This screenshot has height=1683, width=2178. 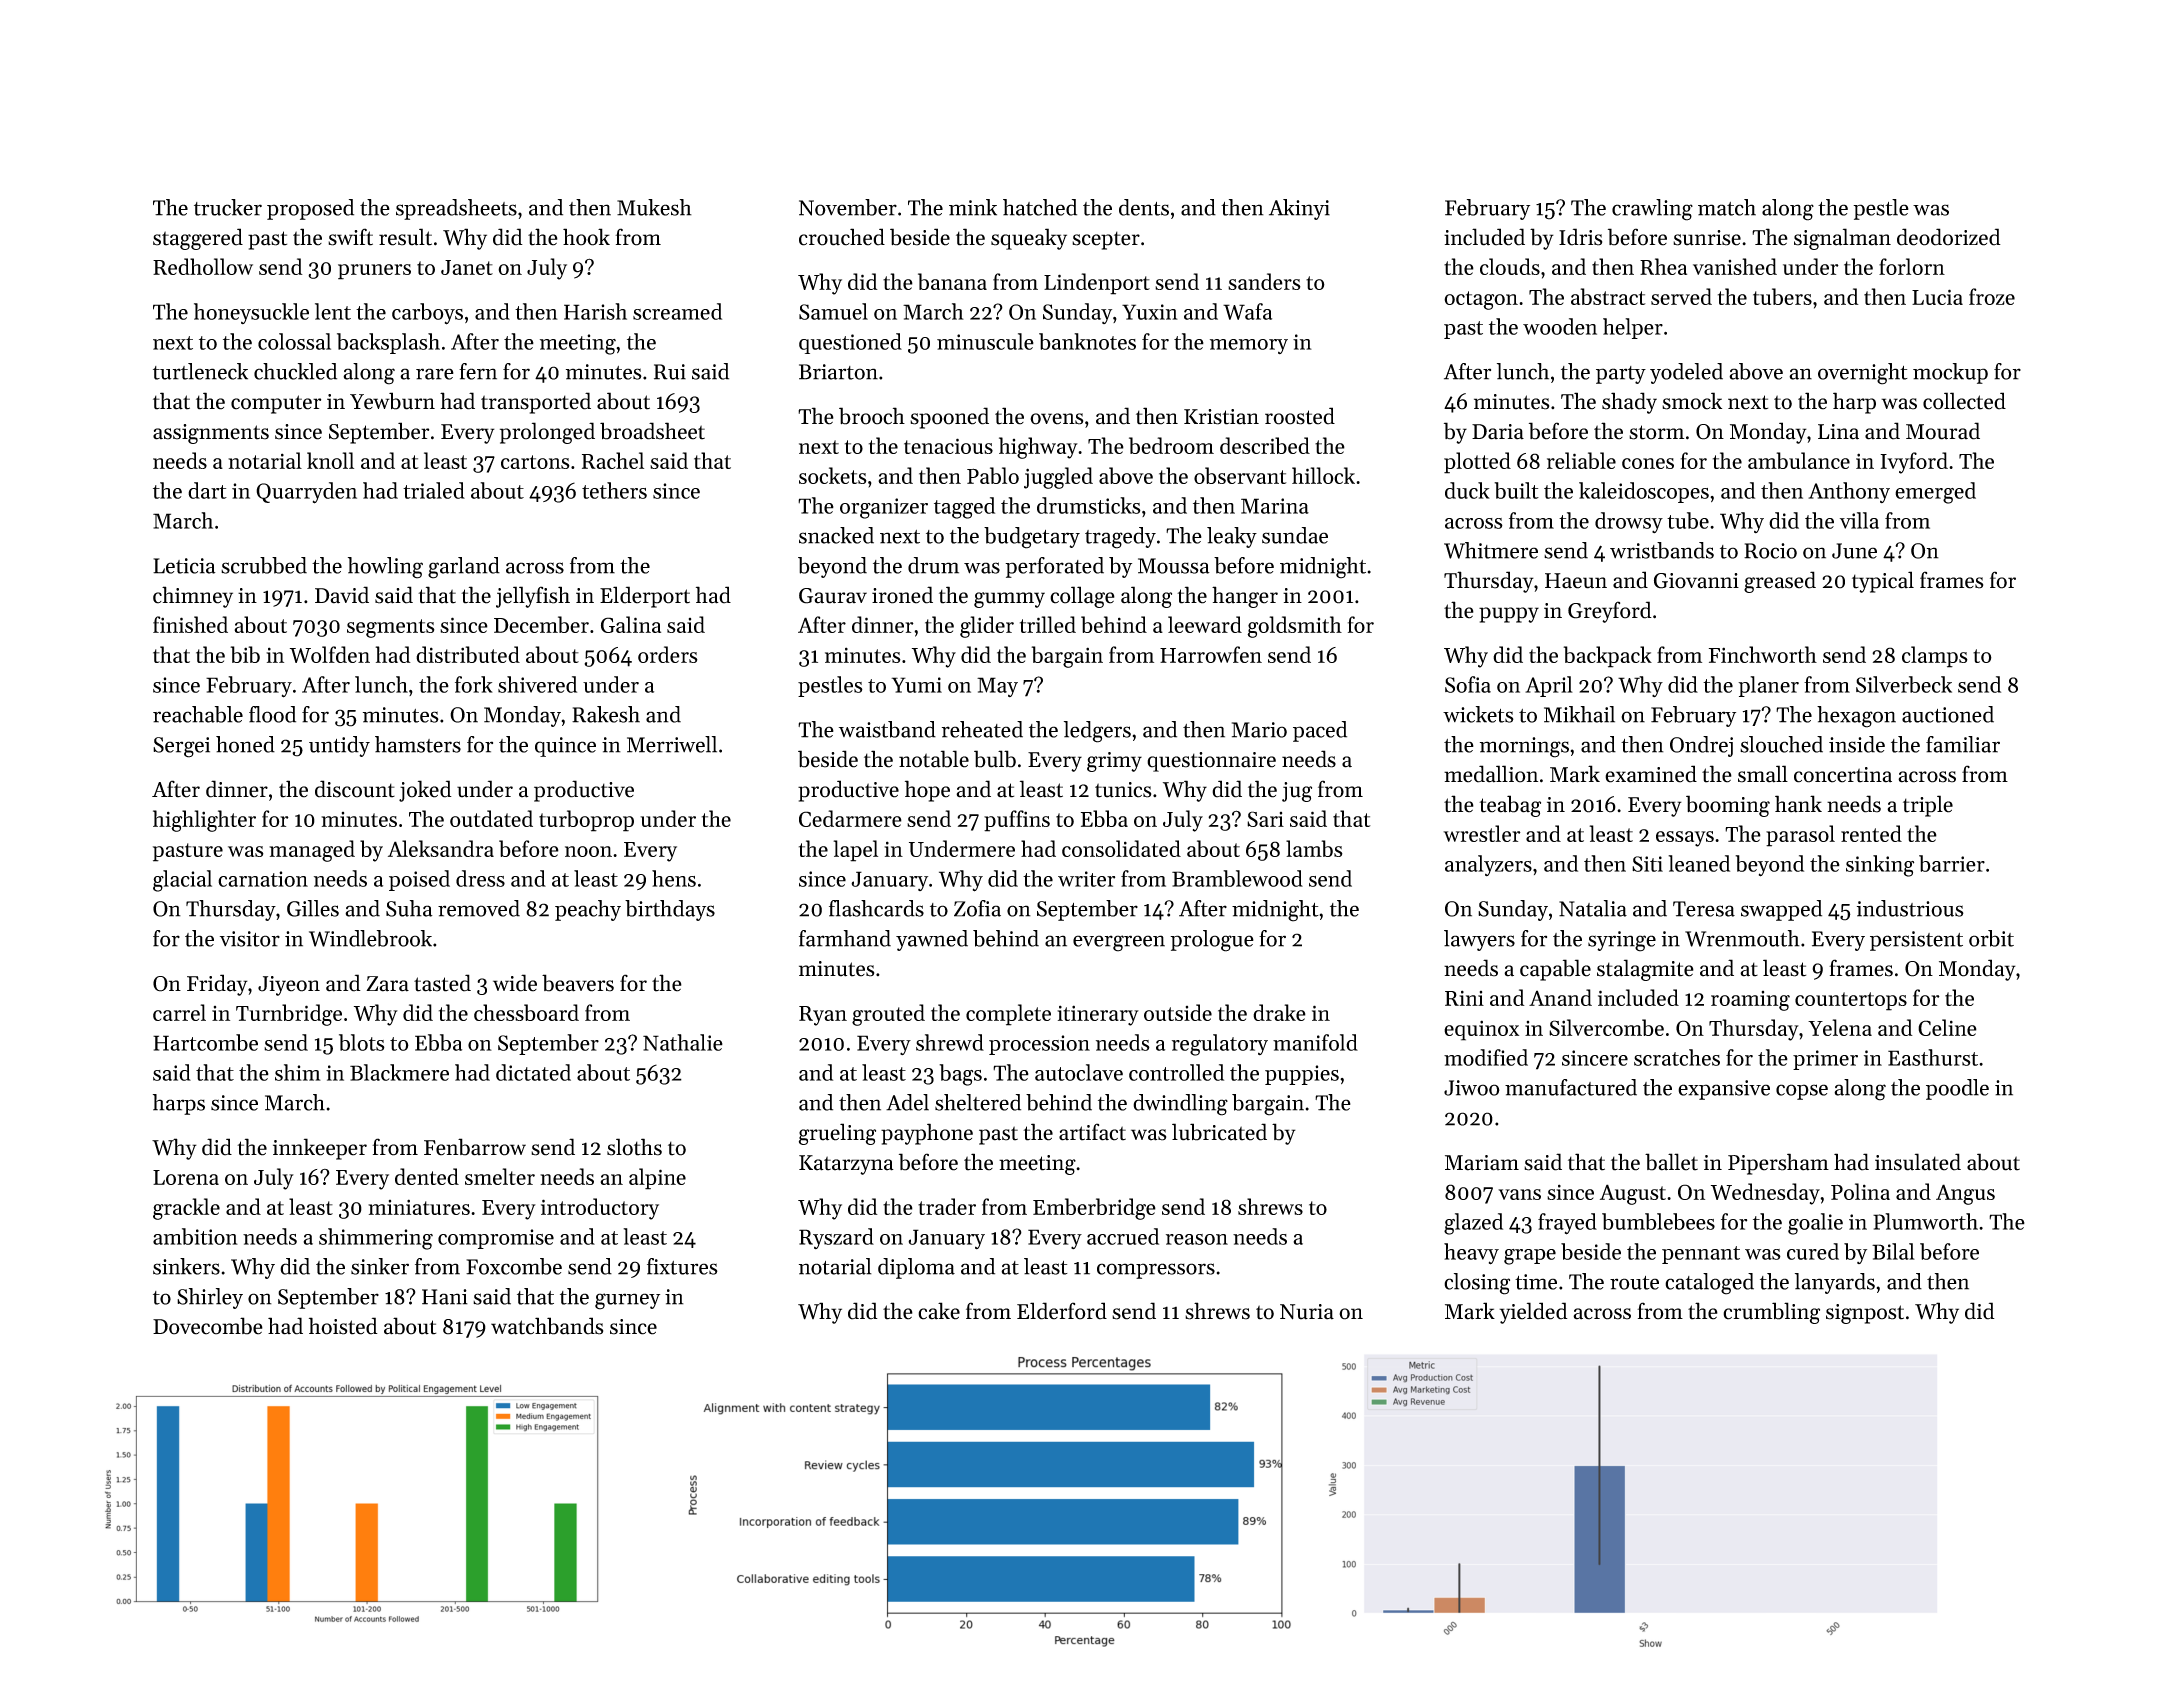 What do you see at coordinates (948, 446) in the screenshot?
I see `tenacious` at bounding box center [948, 446].
